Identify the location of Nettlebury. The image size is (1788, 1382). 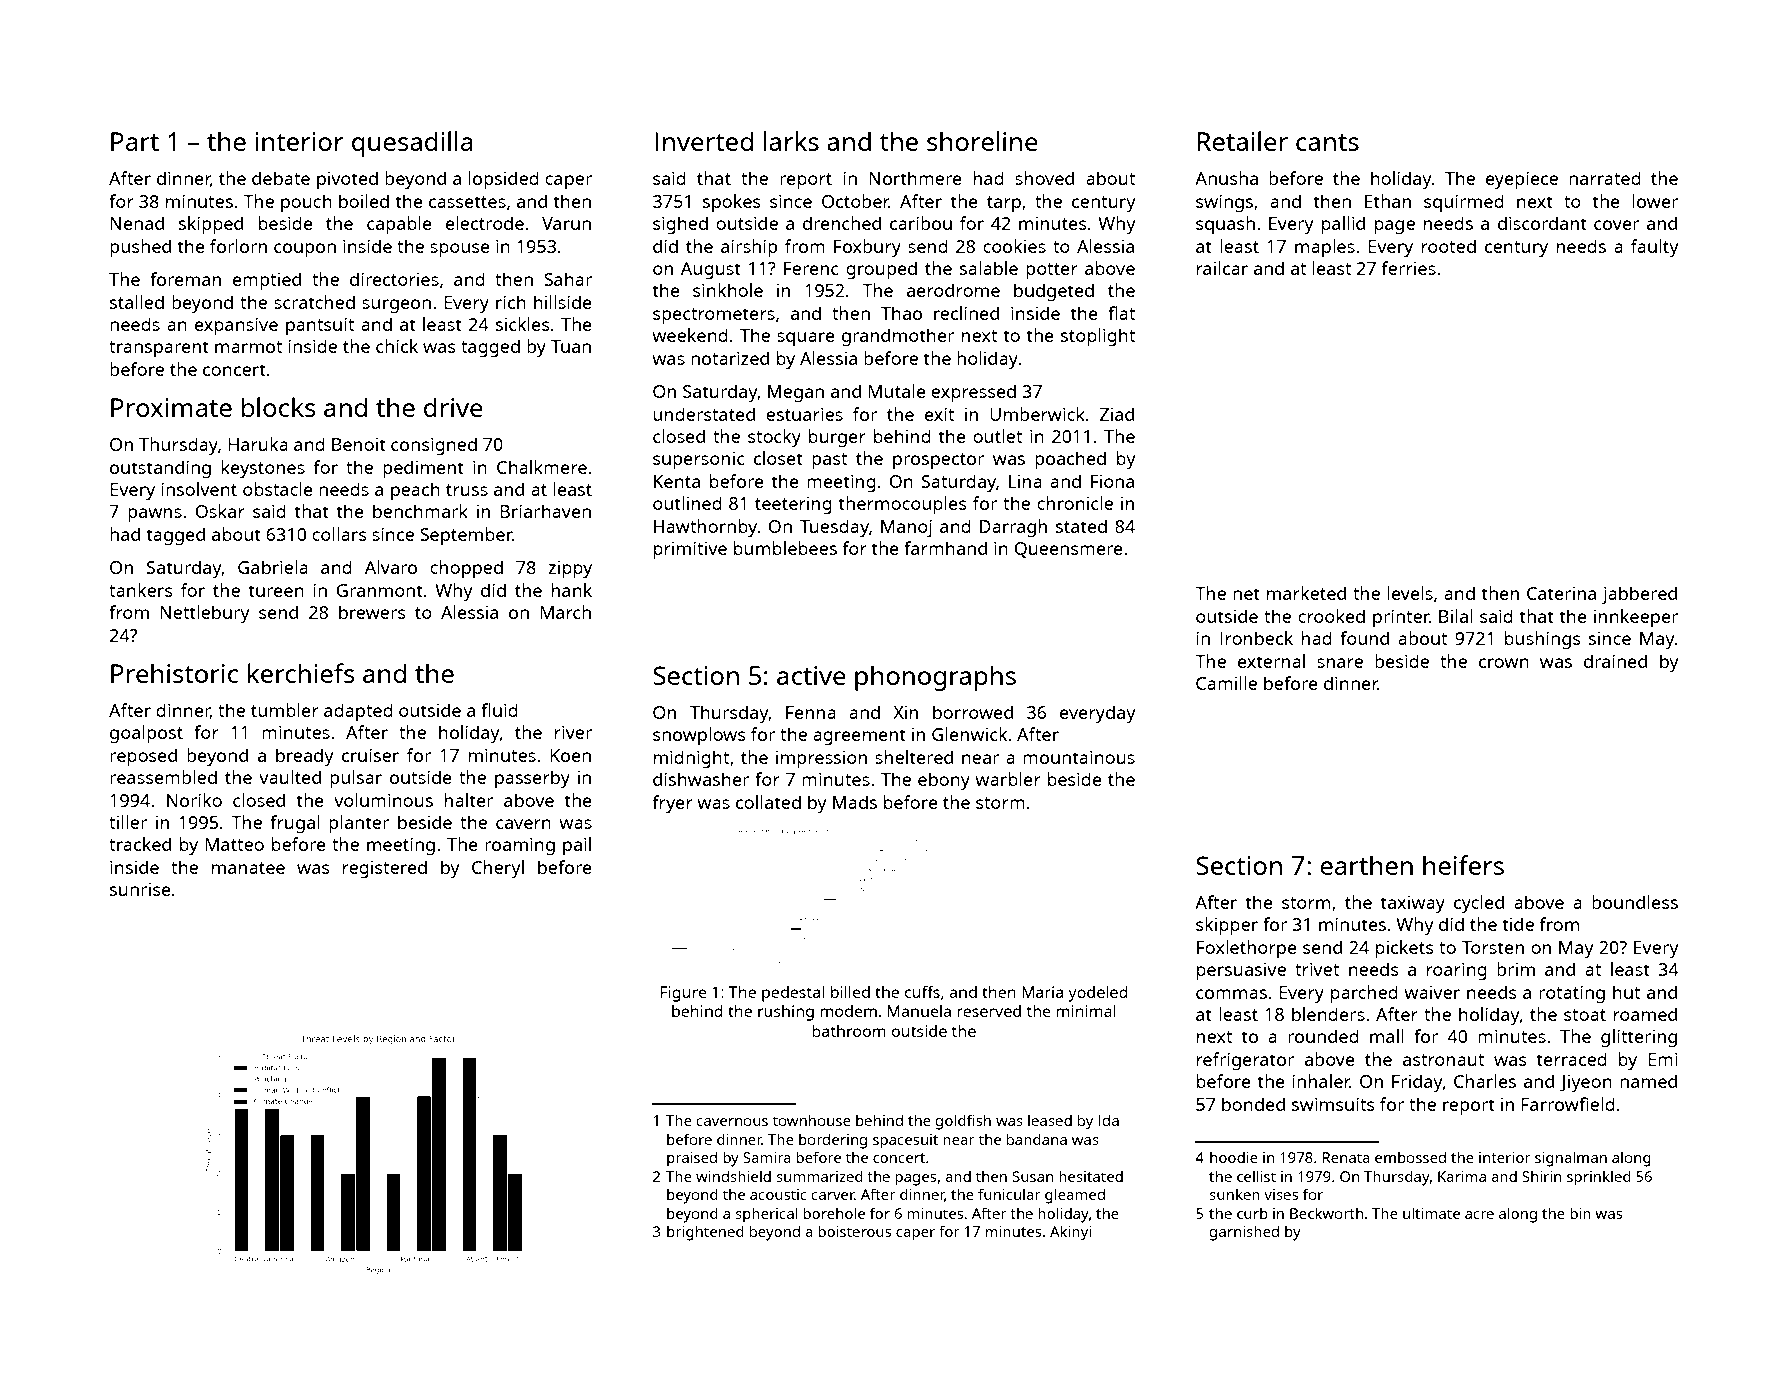
(205, 614).
